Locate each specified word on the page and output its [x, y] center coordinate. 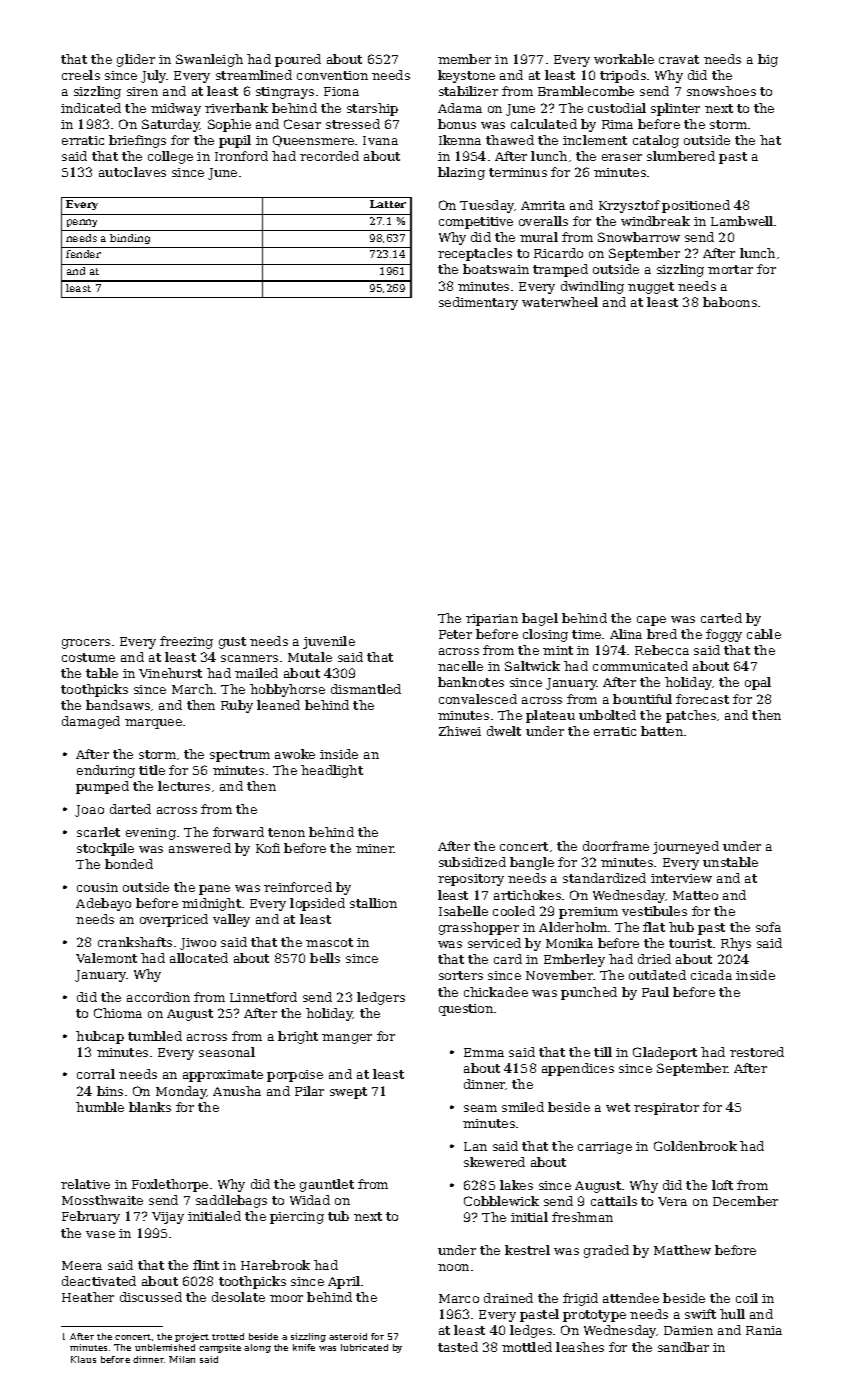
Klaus [83, 1359]
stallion [373, 903]
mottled [527, 1347]
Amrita [543, 205]
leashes [580, 1347]
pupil [235, 141]
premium [588, 913]
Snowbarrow [639, 237]
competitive [476, 223]
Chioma [118, 1013]
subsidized [472, 862]
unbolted [607, 715]
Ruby [237, 706]
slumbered [681, 156]
